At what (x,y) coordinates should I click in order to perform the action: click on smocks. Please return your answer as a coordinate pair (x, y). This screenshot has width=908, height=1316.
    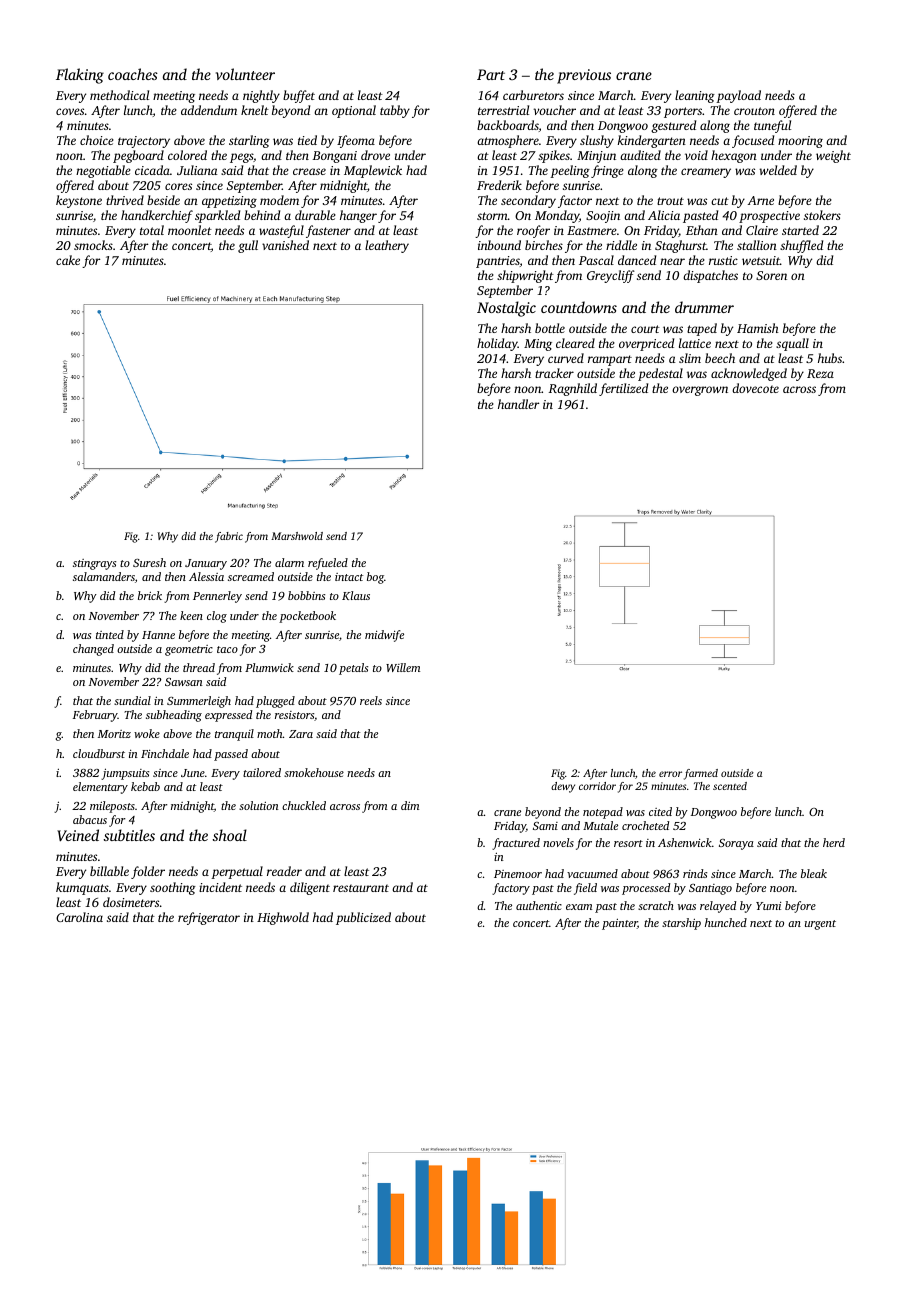
    Looking at the image, I should click on (93, 245).
